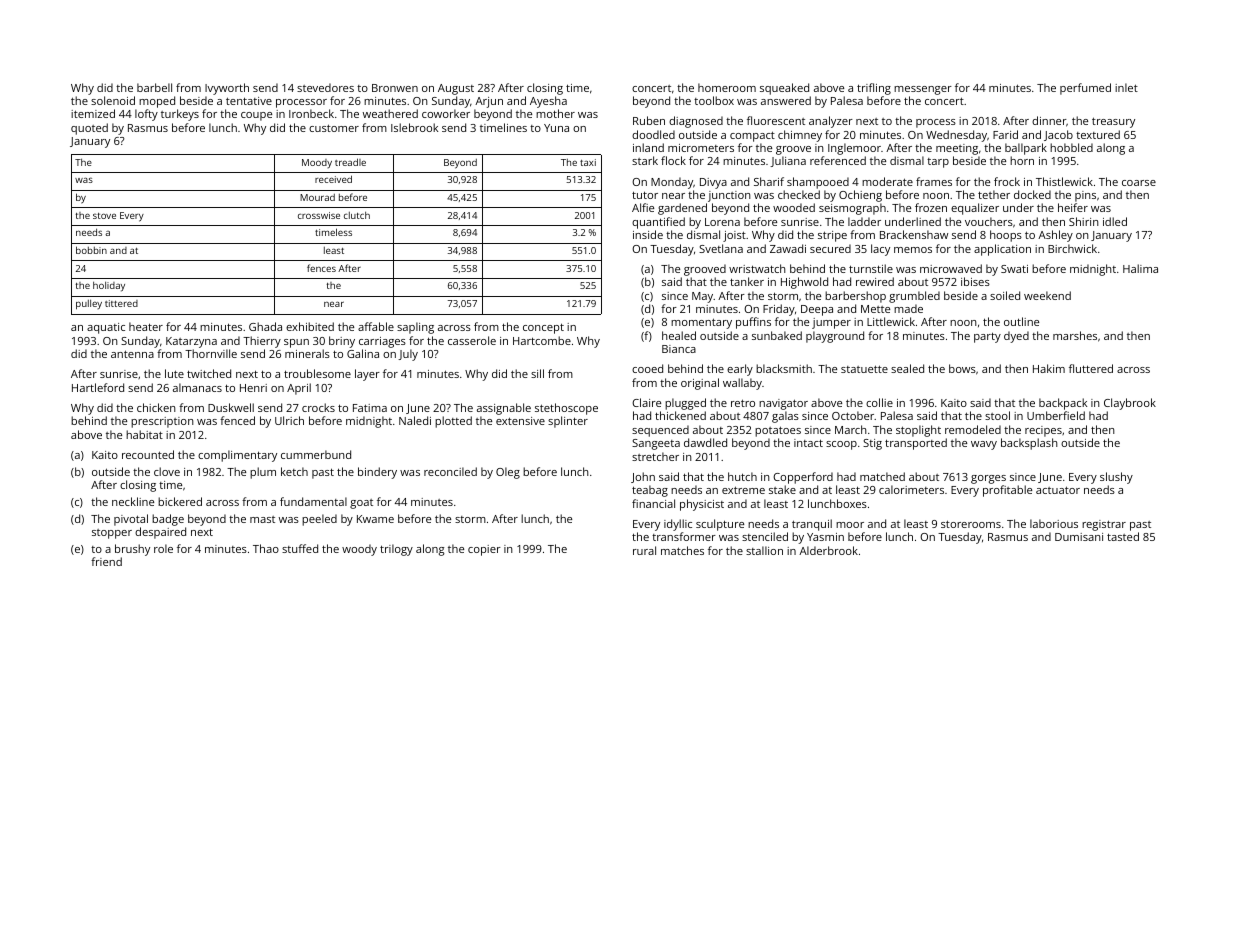 This page has width=1233, height=952. Describe the element at coordinates (311, 113) in the page. I see `Ironbeck` at that location.
